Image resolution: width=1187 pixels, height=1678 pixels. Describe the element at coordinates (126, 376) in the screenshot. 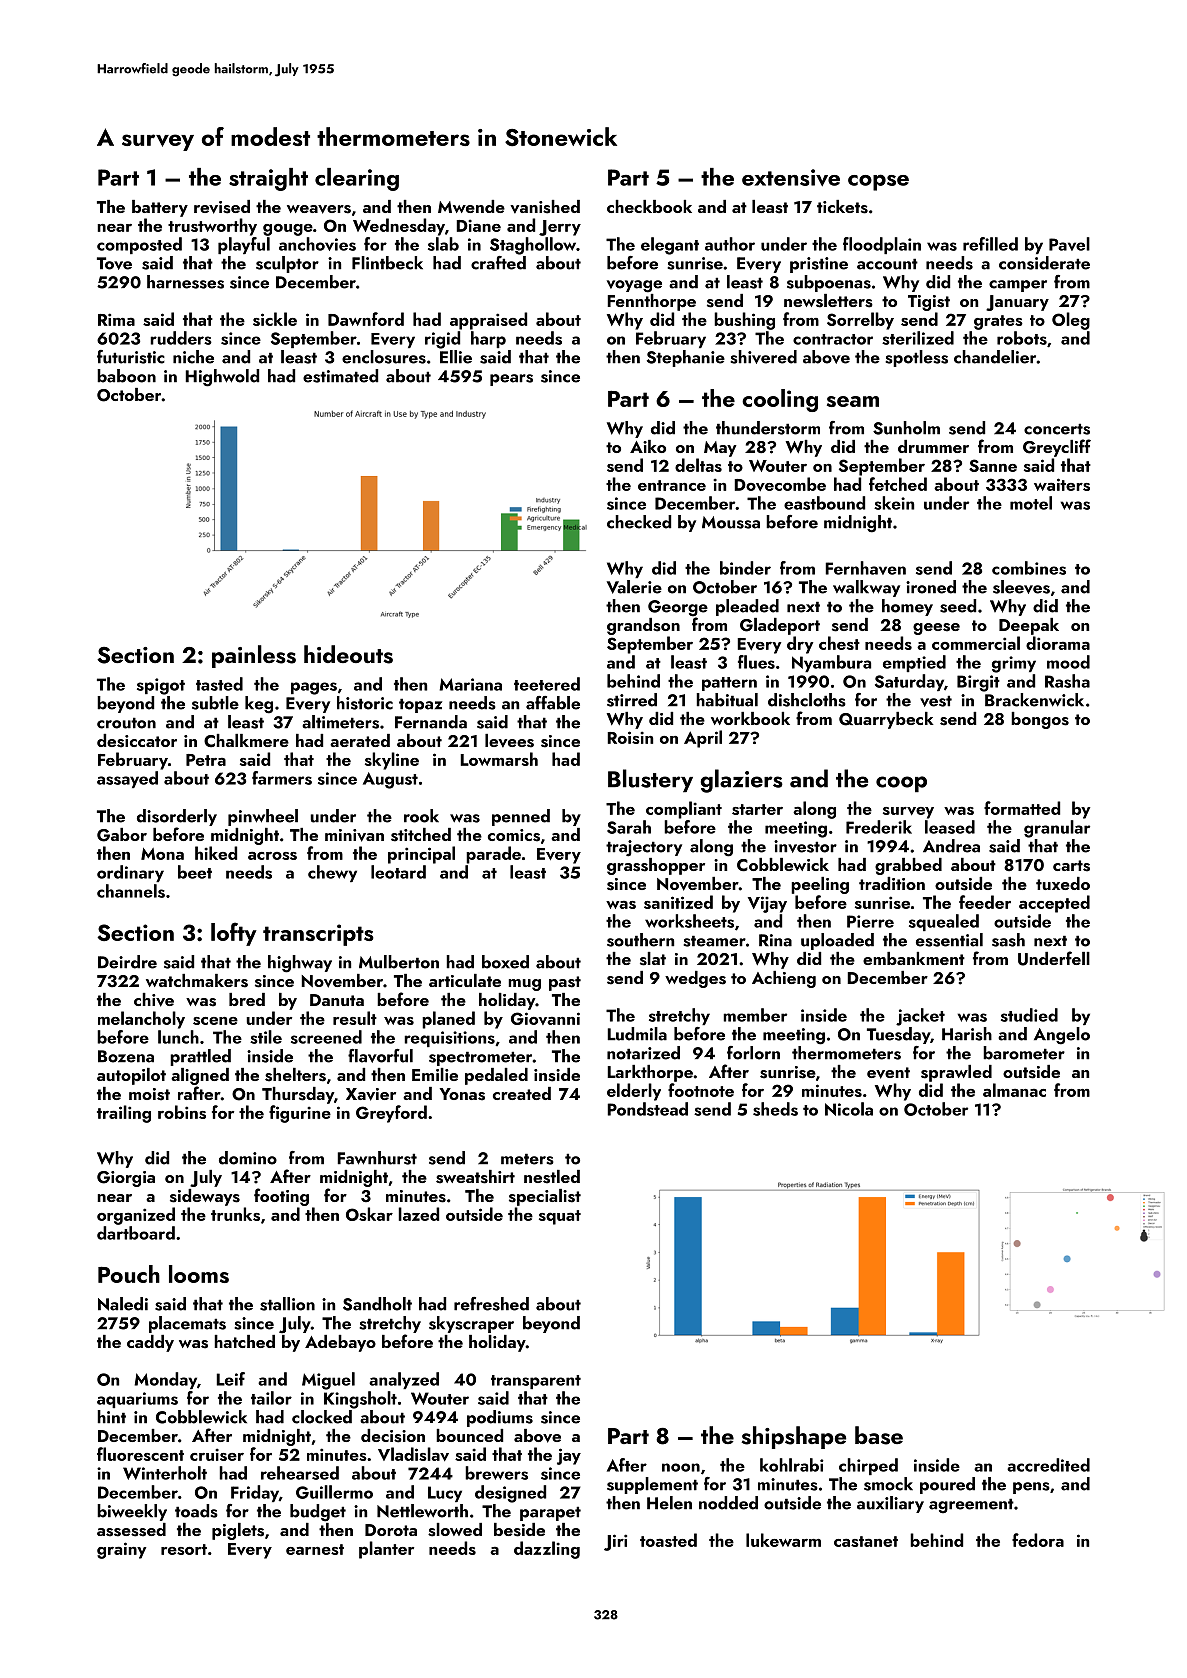

I see `baboon` at that location.
